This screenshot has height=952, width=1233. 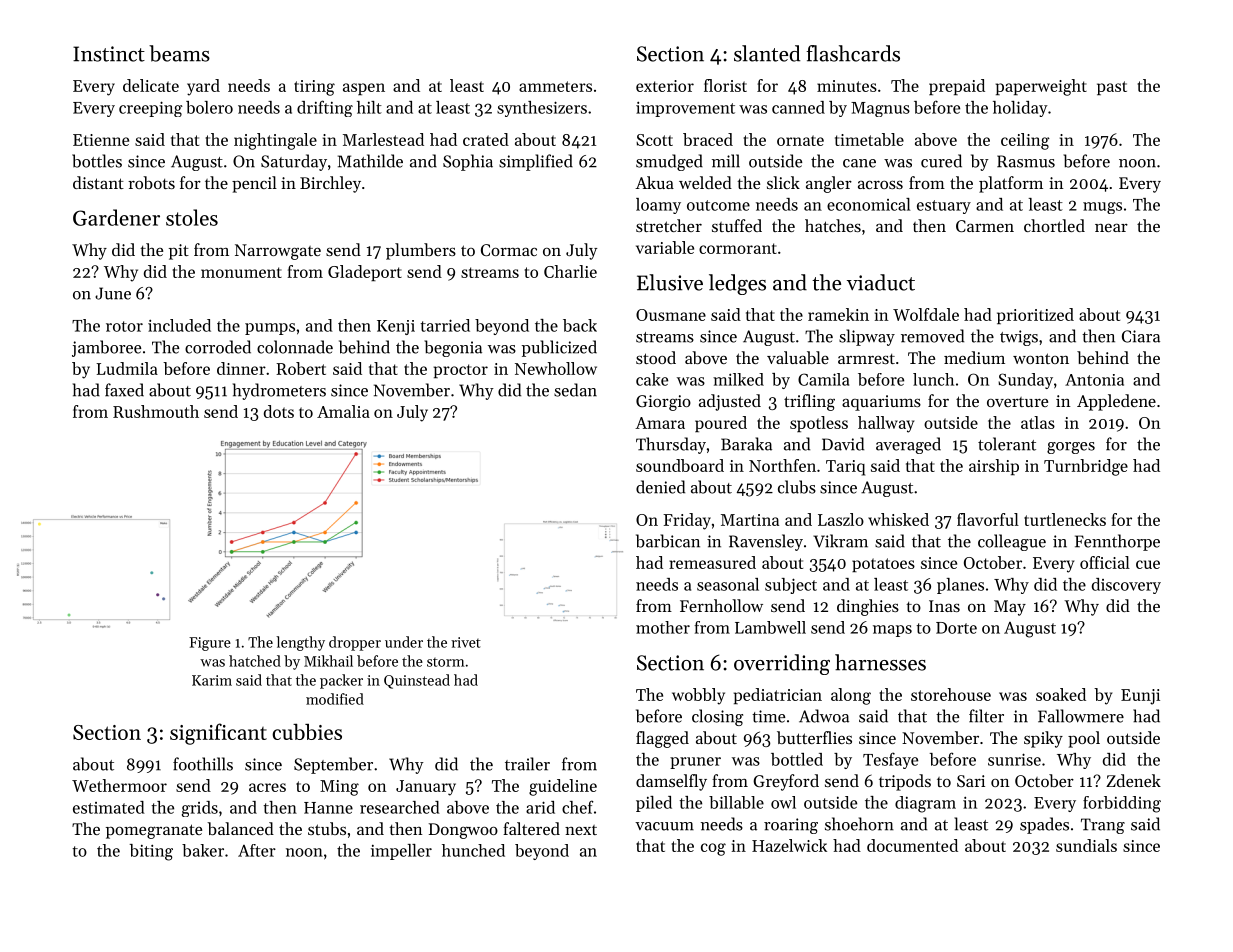 What do you see at coordinates (1111, 227) in the screenshot?
I see `near` at bounding box center [1111, 227].
